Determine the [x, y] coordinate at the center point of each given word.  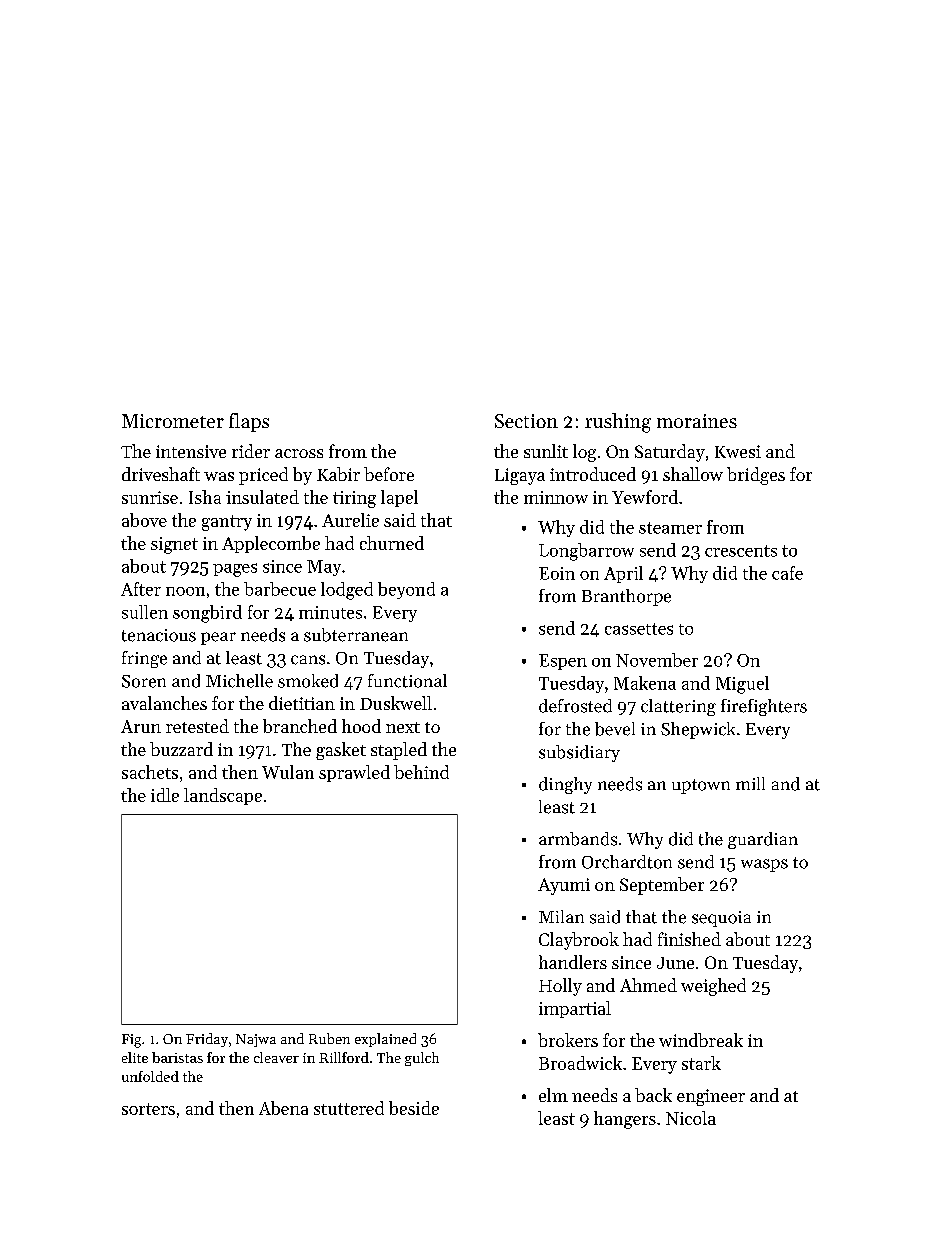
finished [689, 939]
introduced [593, 474]
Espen [563, 662]
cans [308, 660]
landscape [223, 796]
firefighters [764, 707]
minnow [556, 497]
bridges [756, 476]
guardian [763, 840]
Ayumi [564, 886]
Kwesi [738, 451]
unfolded [150, 1076]
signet [174, 545]
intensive [191, 451]
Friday [207, 1040]
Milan [561, 916]
